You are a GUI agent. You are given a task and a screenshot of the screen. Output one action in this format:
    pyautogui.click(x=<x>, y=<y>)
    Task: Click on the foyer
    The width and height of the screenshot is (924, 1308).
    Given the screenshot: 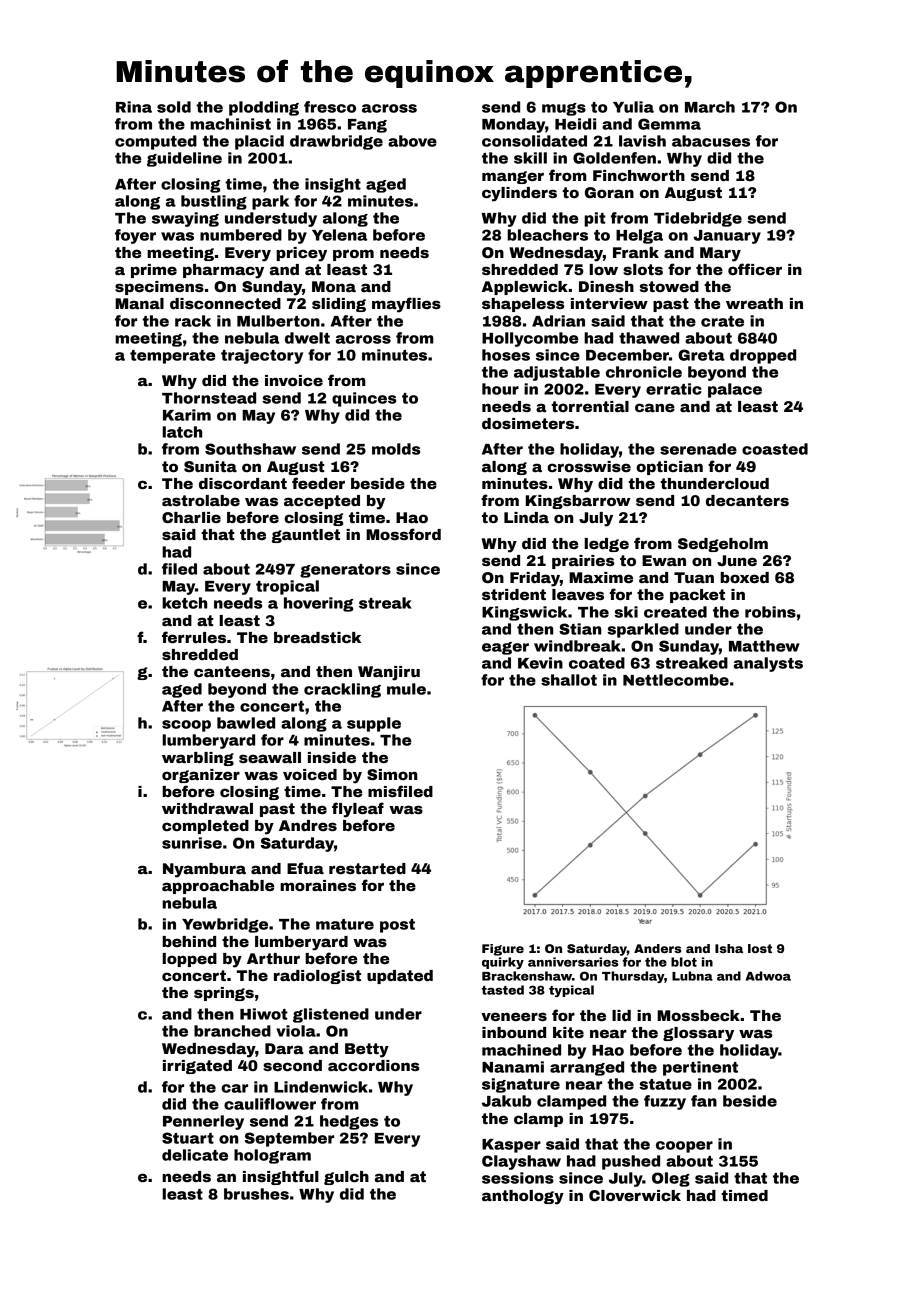 What is the action you would take?
    pyautogui.click(x=135, y=236)
